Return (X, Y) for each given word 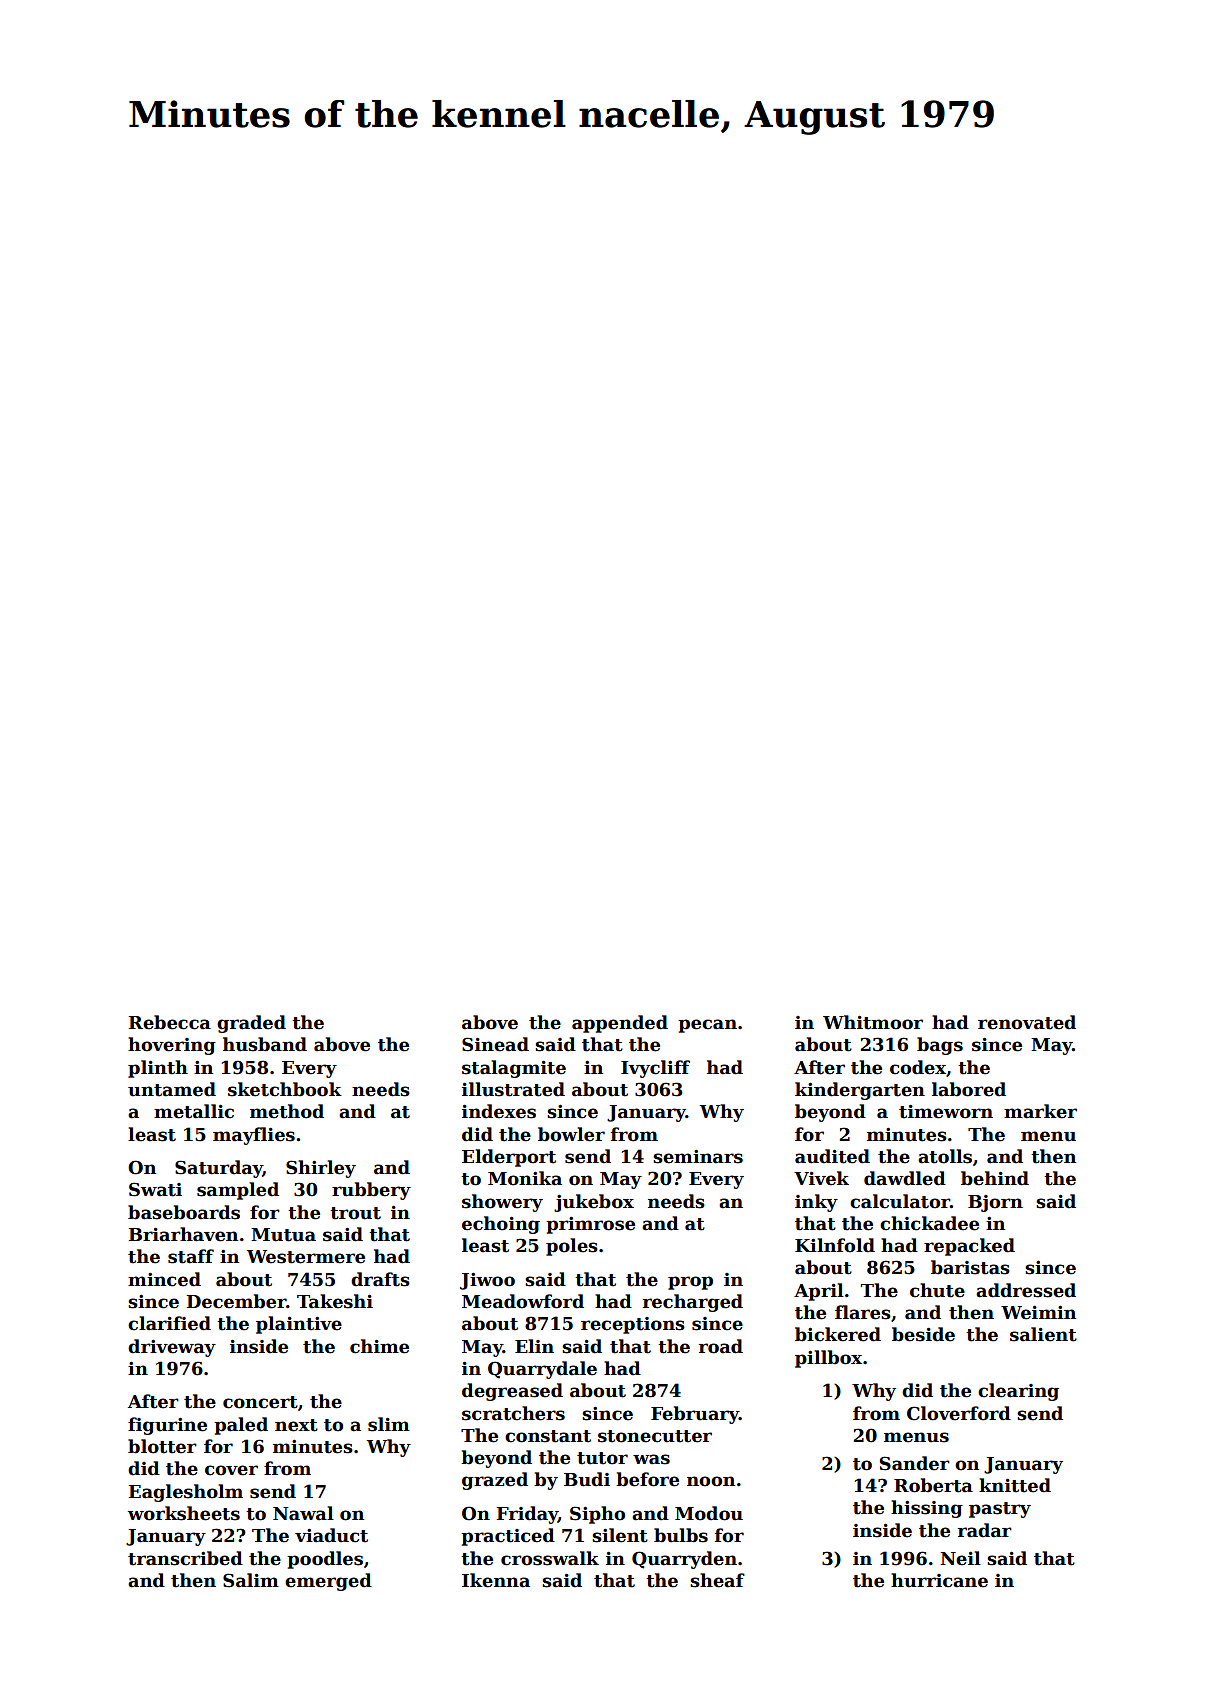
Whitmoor (873, 1022)
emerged (328, 1582)
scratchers (513, 1413)
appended (620, 1024)
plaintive (299, 1325)
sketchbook (285, 1089)
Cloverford (959, 1413)
